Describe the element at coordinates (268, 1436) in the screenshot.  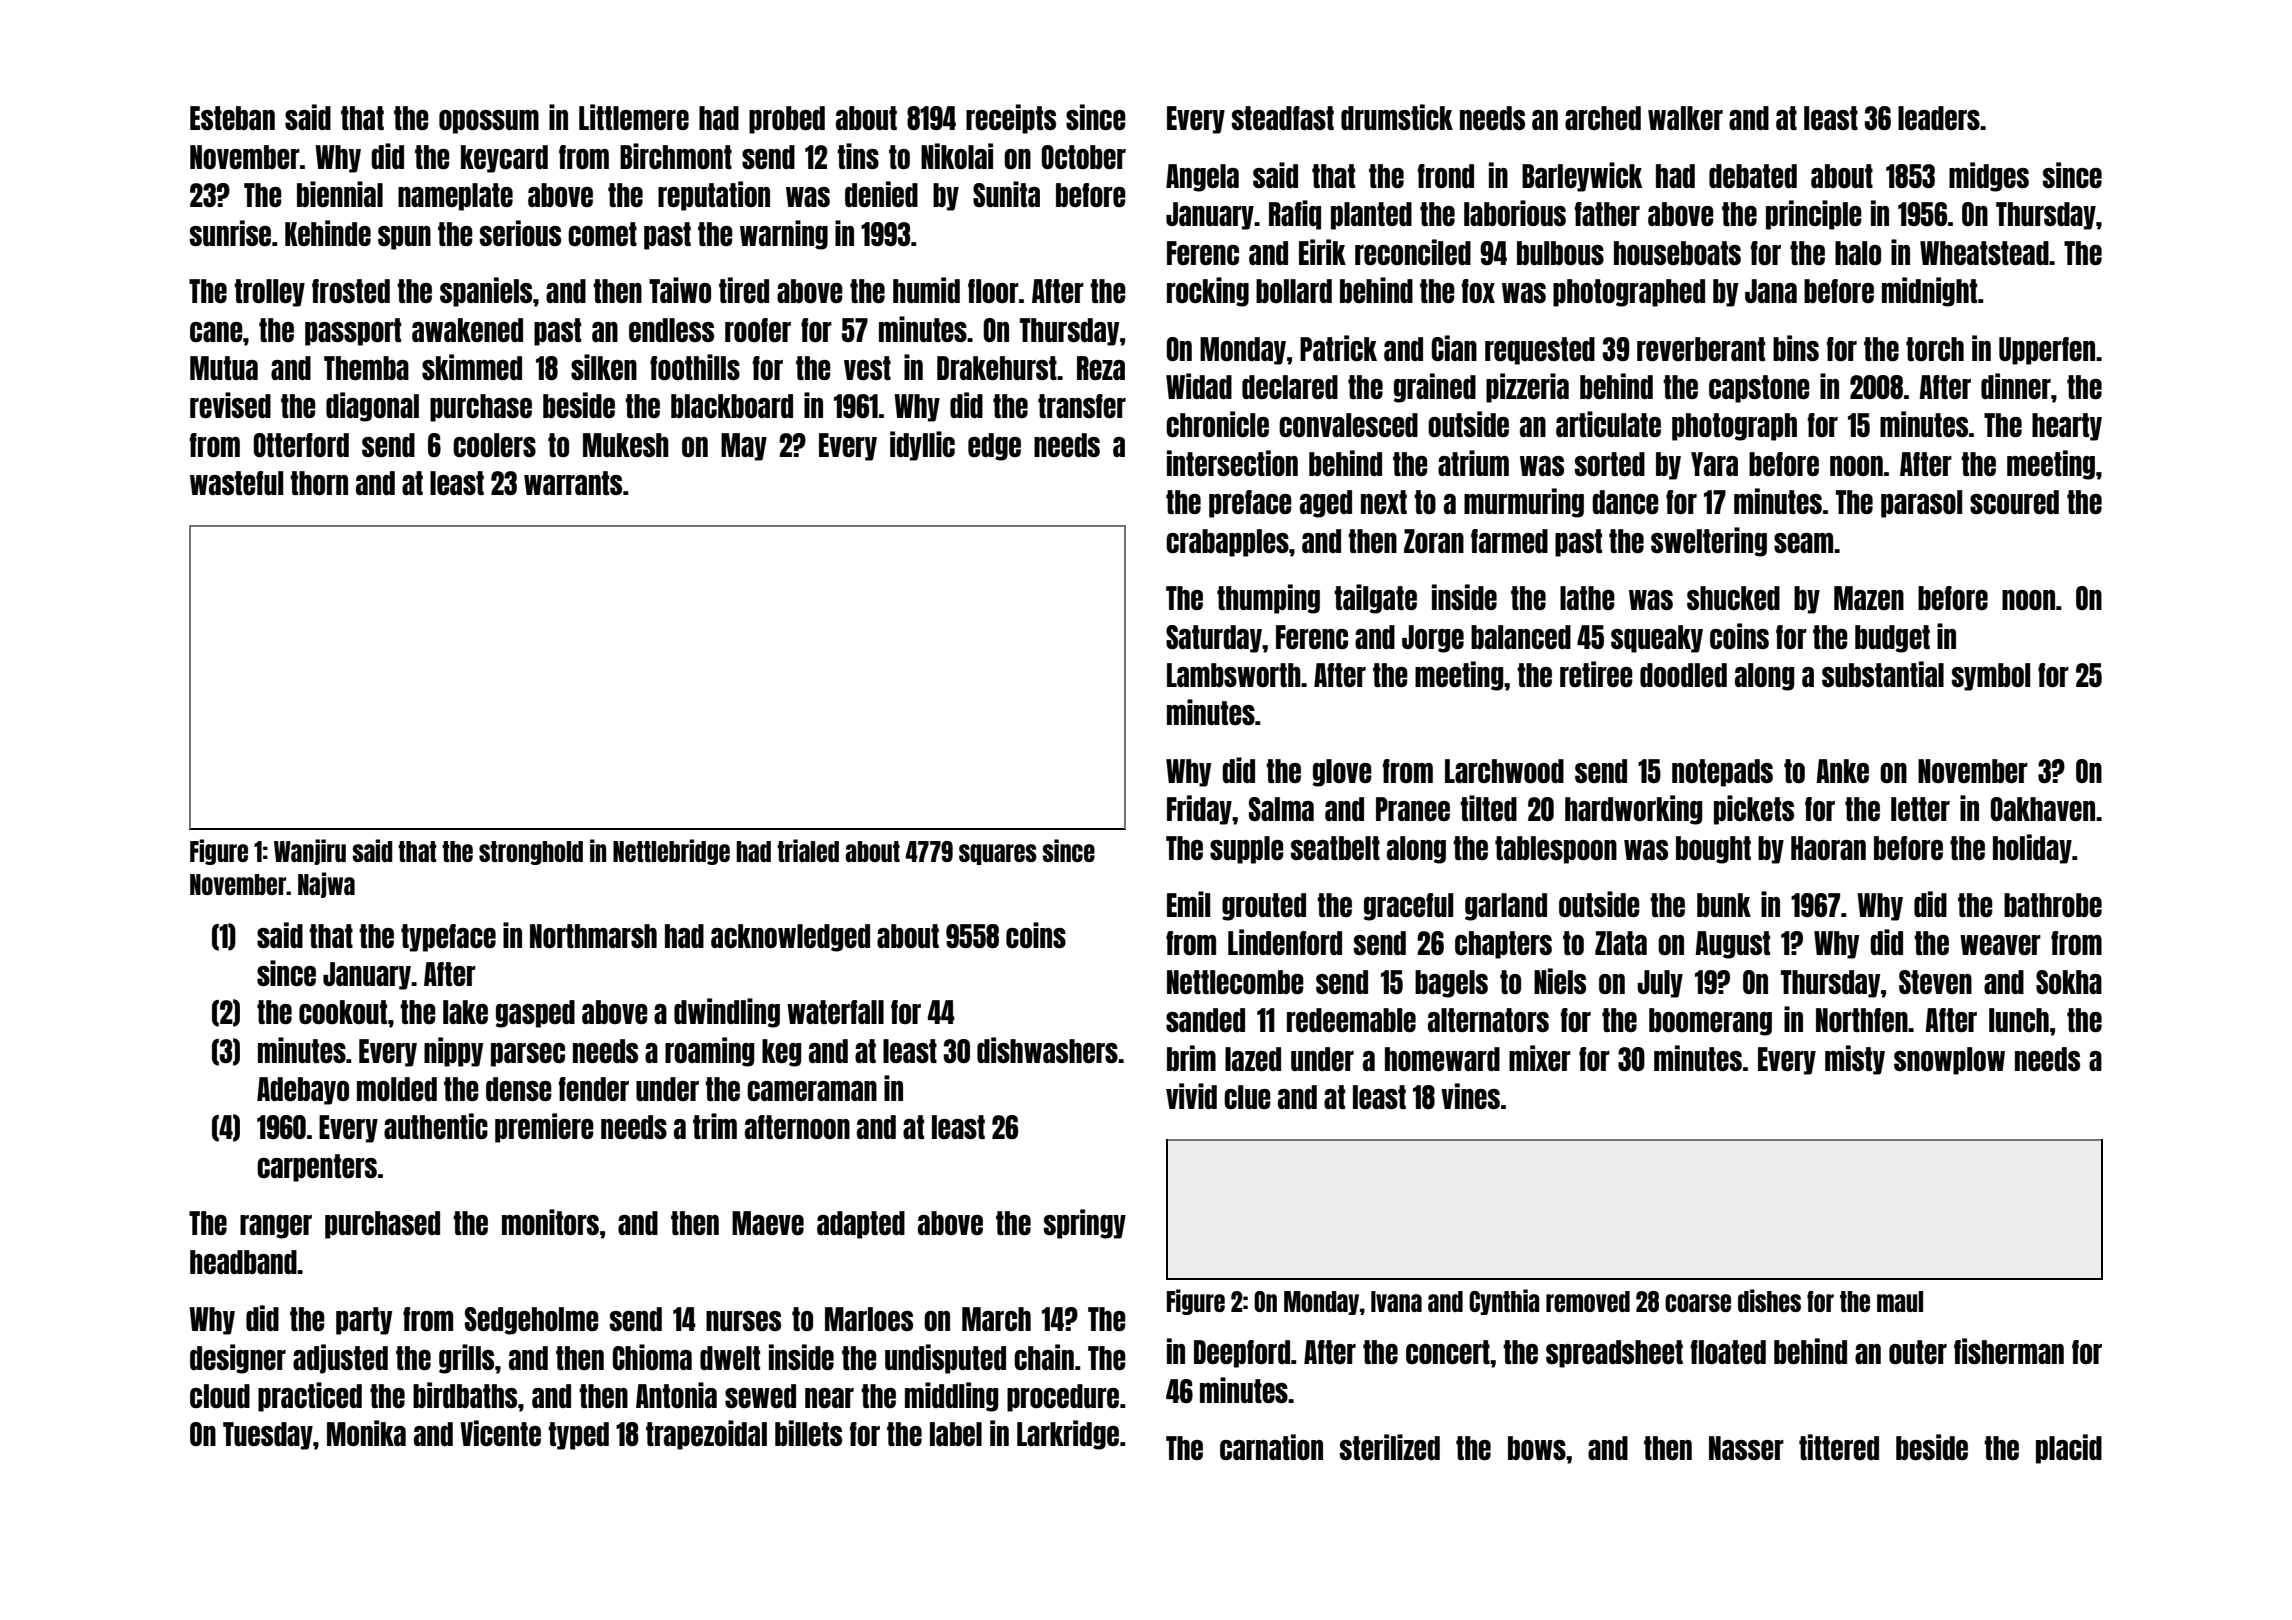
I see `Tuesday` at that location.
